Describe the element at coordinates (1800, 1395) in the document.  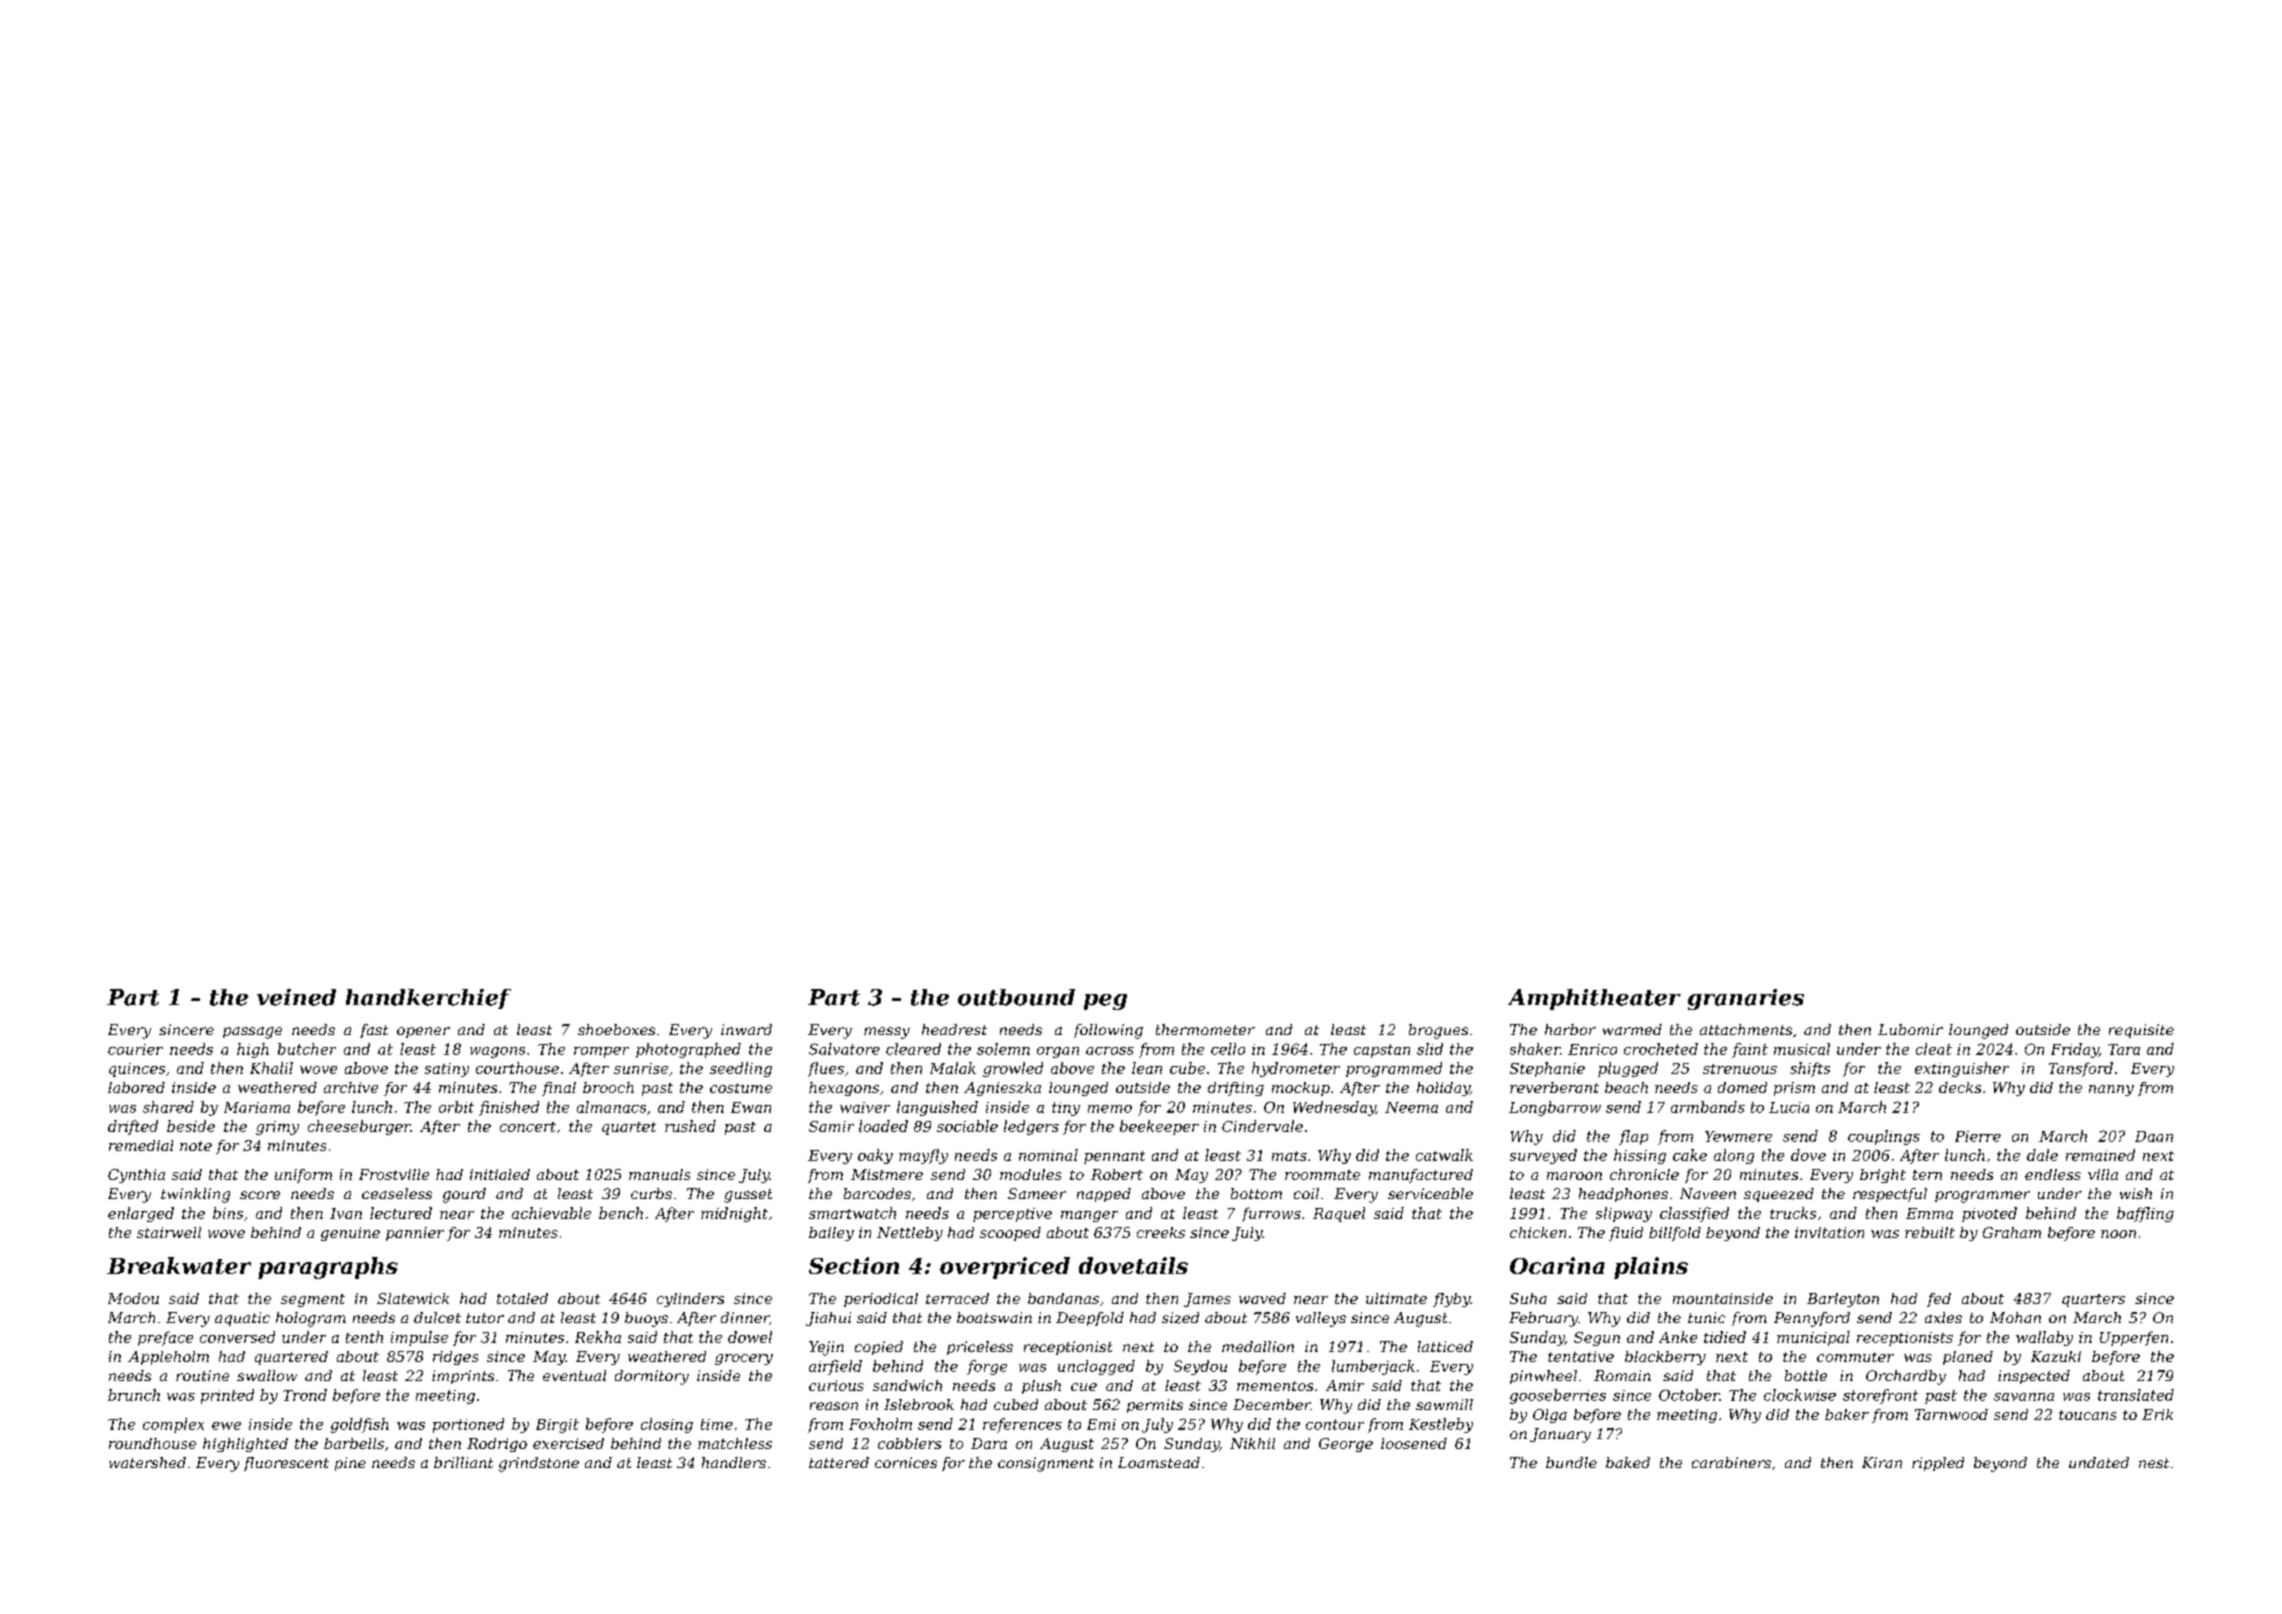
I see `clockwise` at that location.
